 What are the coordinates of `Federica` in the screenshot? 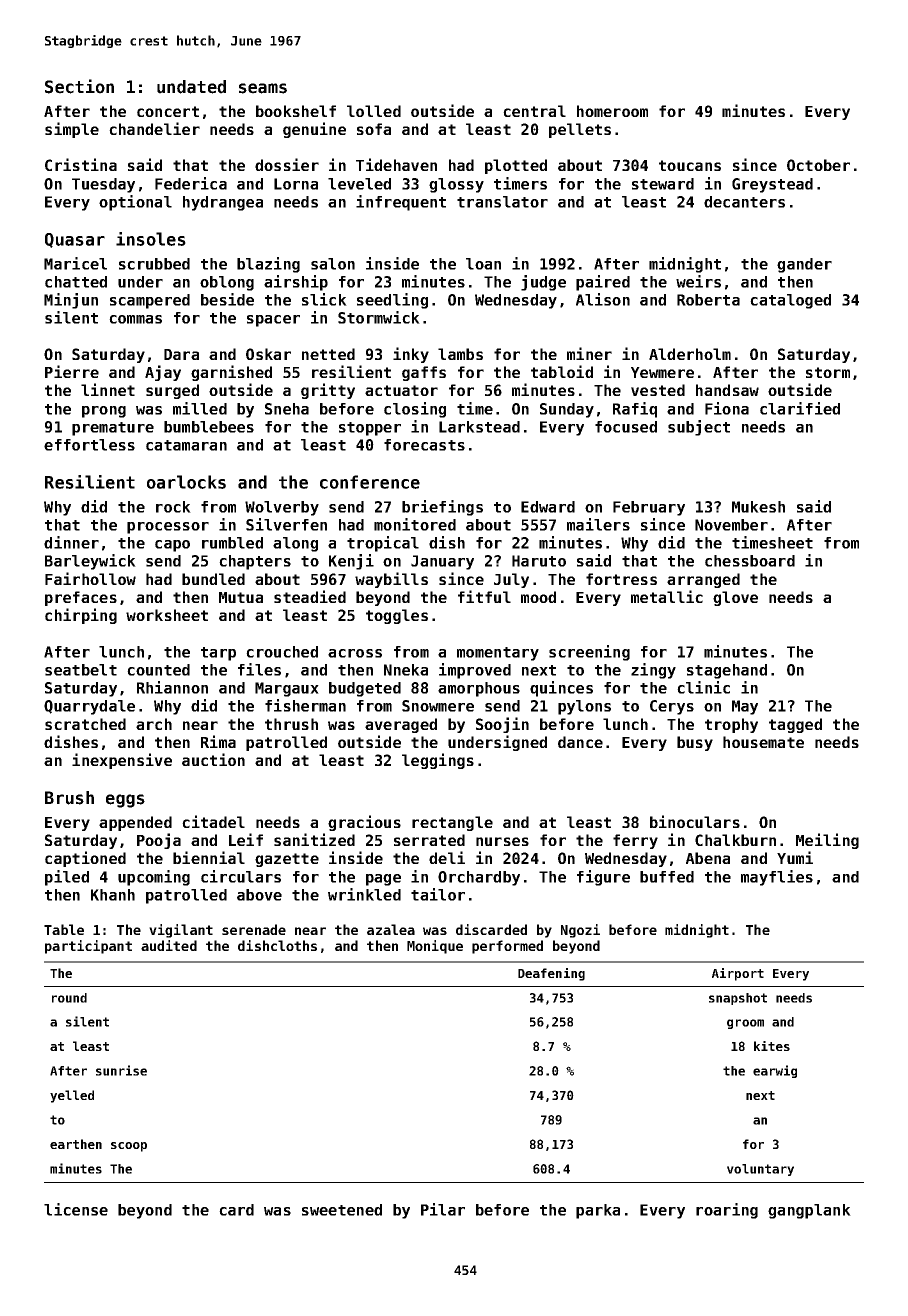 It's located at (191, 183).
